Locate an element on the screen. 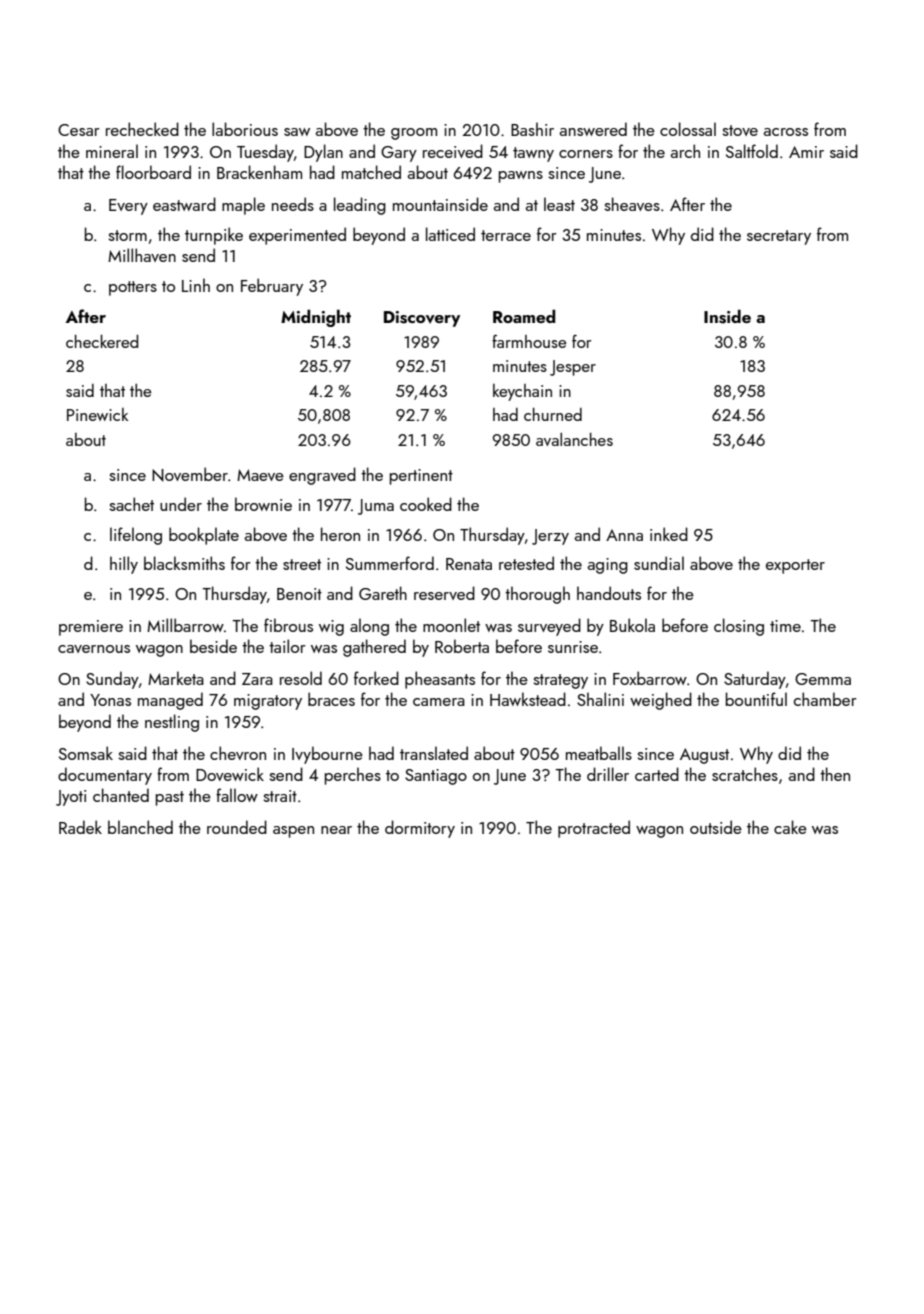  colossal is located at coordinates (688, 129).
